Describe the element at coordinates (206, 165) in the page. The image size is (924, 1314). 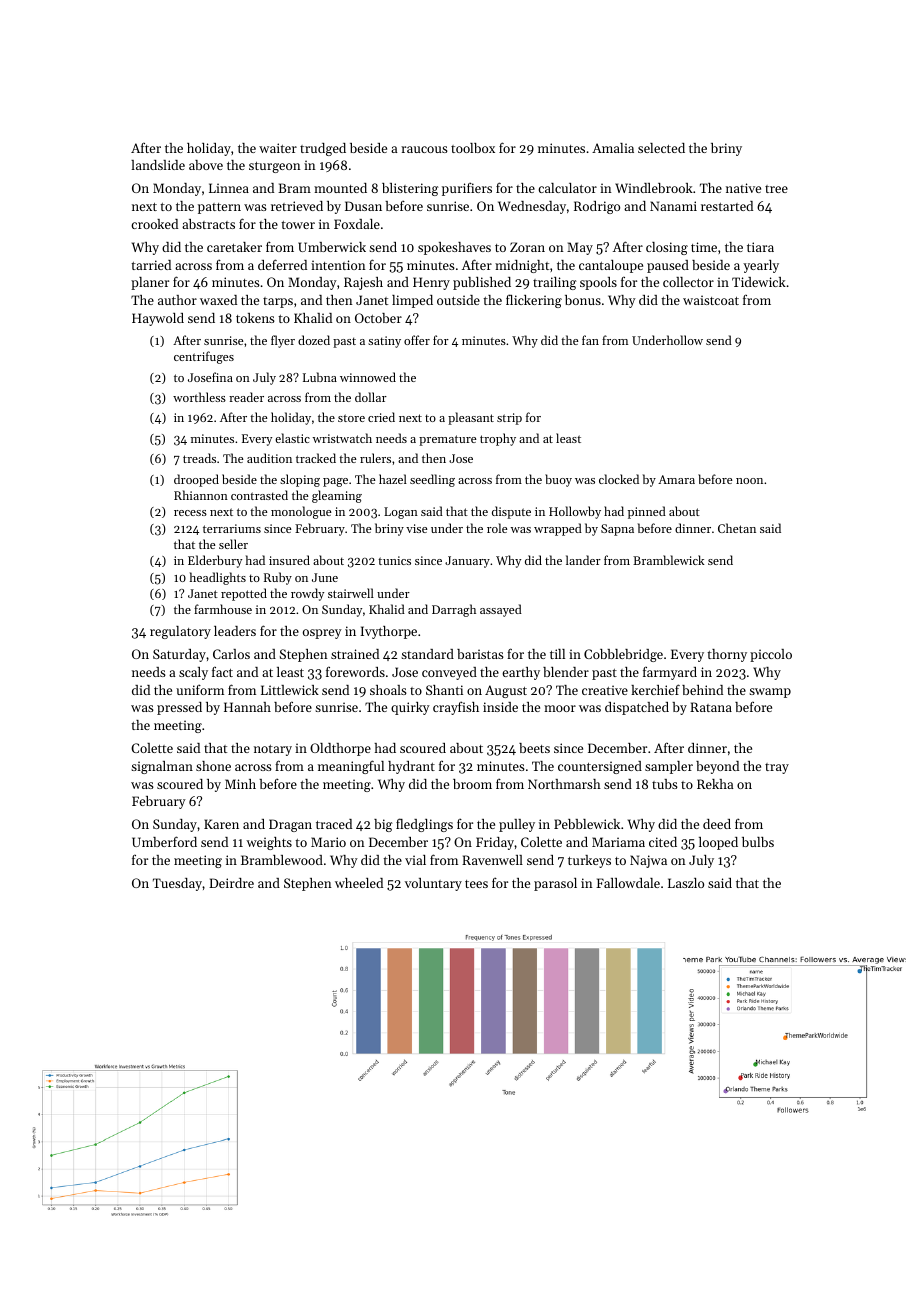
I see `above` at that location.
